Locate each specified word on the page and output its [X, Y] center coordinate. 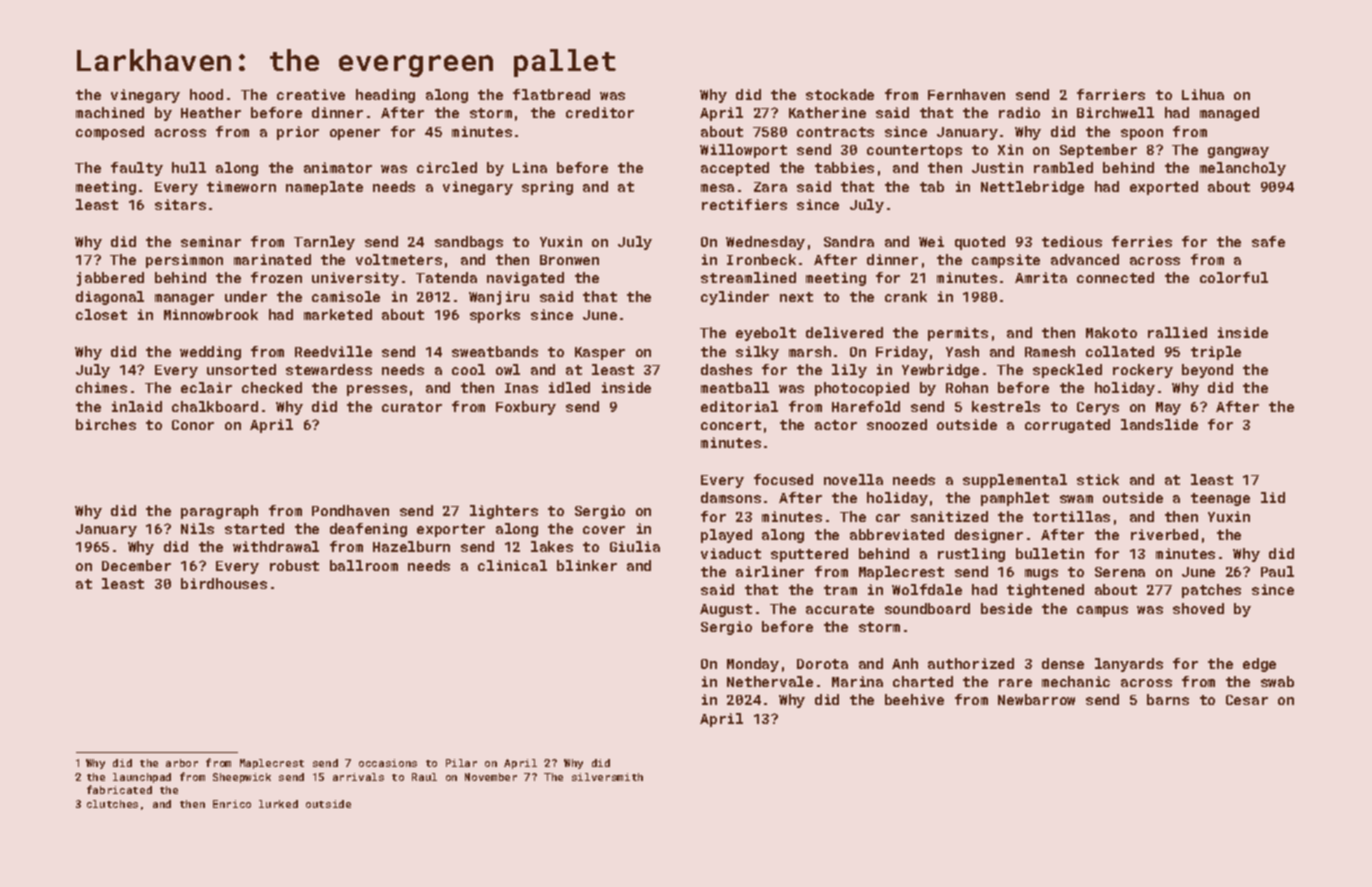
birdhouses [224, 583]
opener [355, 134]
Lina [530, 167]
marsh [810, 351]
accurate [840, 609]
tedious [1072, 241]
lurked [278, 804]
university [355, 279]
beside [1006, 608]
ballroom [364, 565]
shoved [1198, 608]
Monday [753, 665]
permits [958, 334]
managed [1229, 114]
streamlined [748, 277]
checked [272, 387]
